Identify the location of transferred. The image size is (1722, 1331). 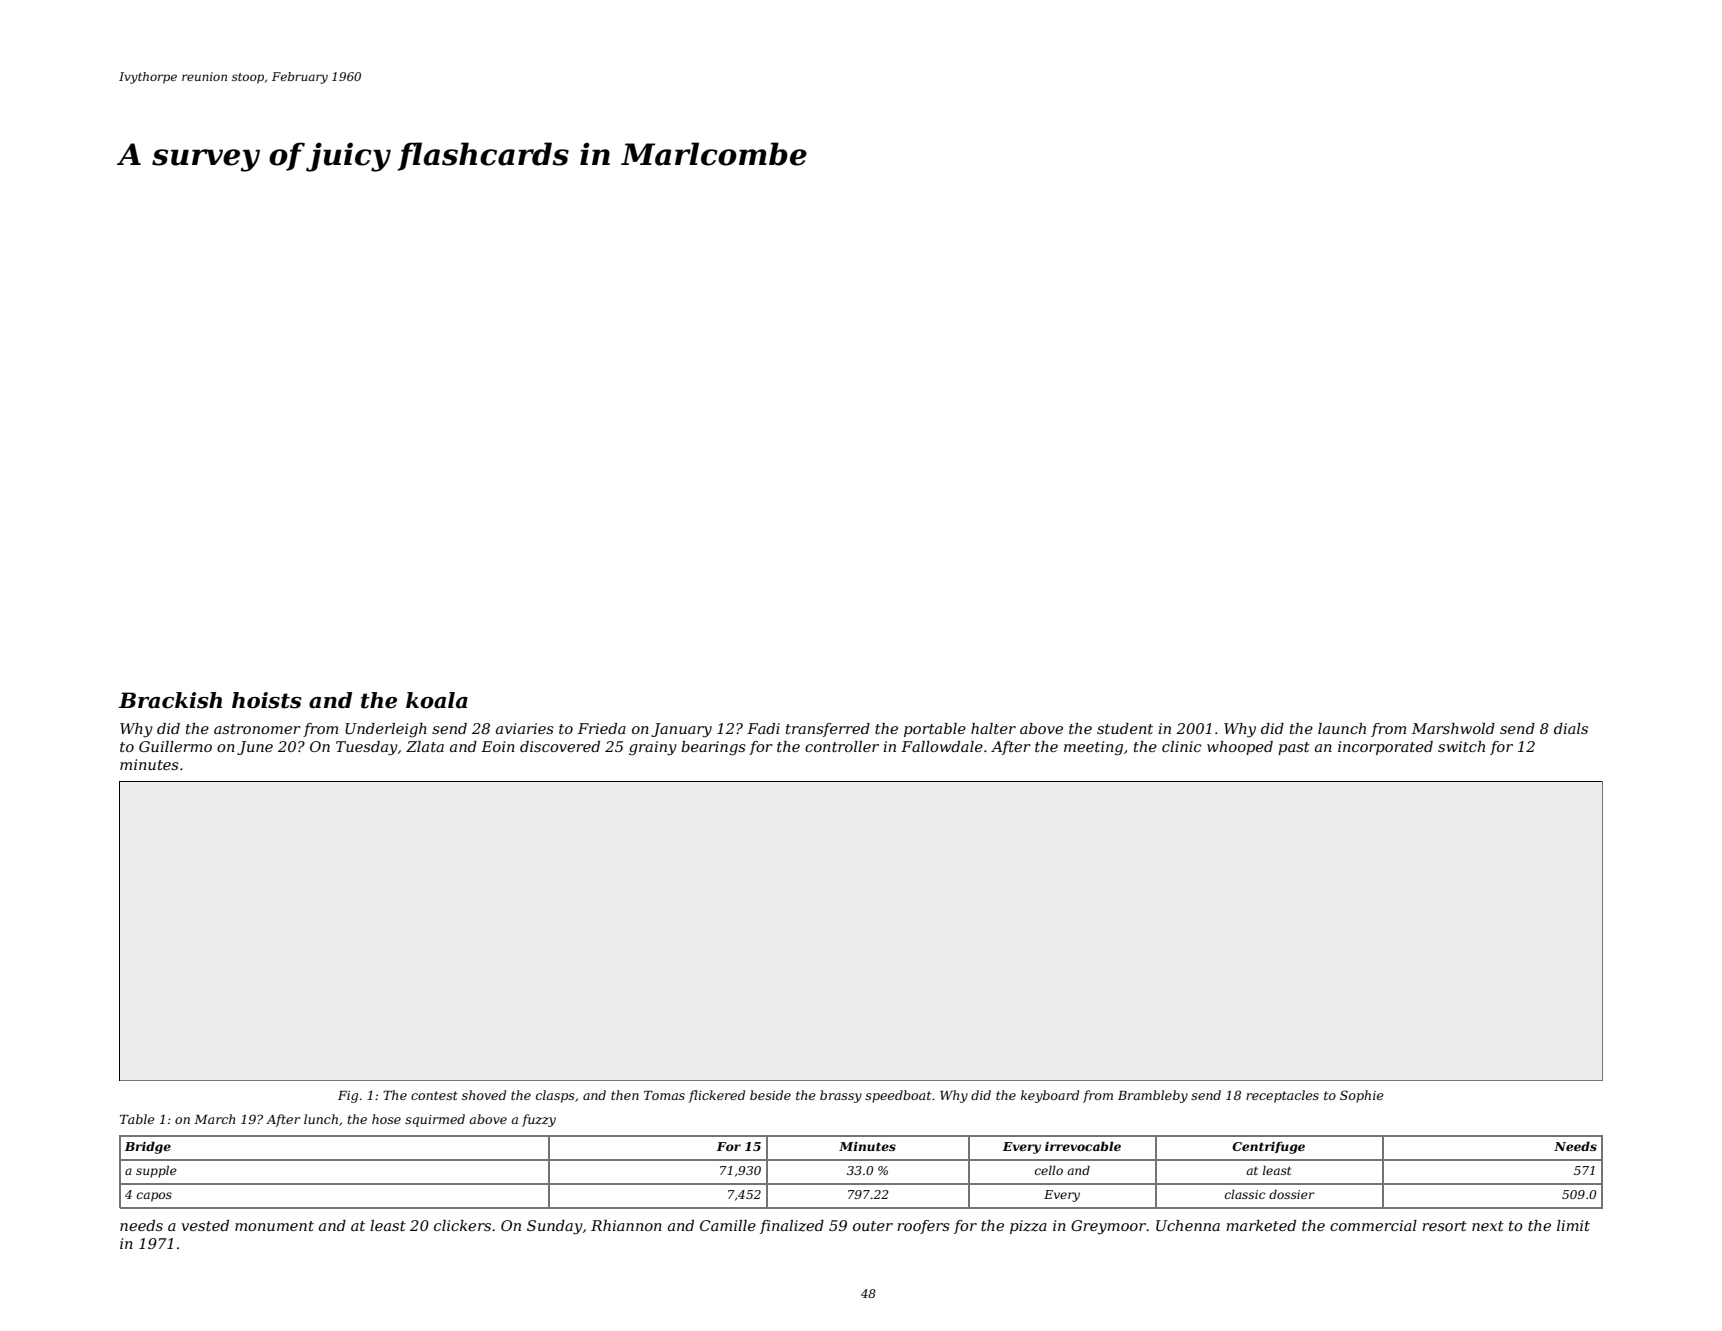
(828, 730).
